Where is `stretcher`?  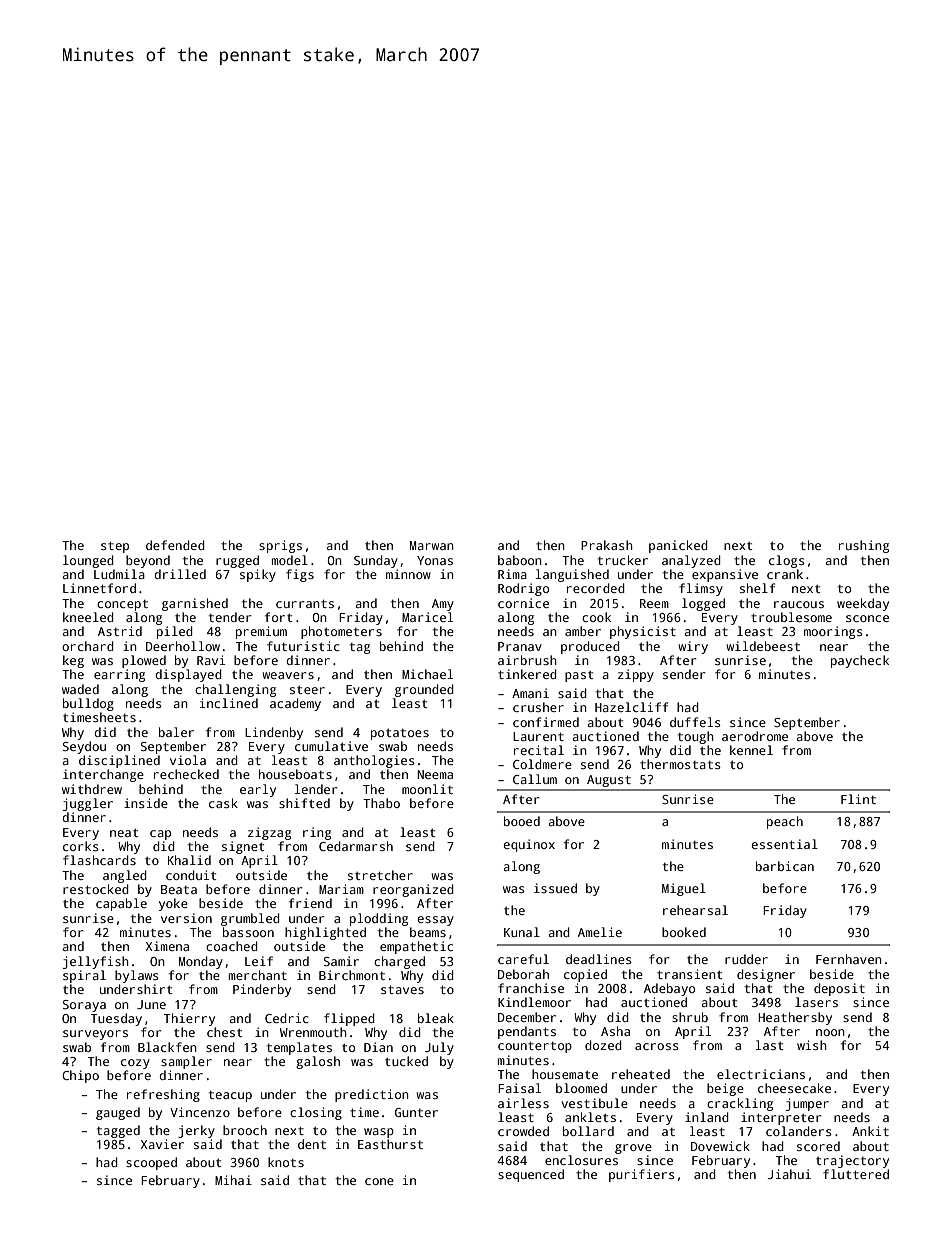 stretcher is located at coordinates (380, 875).
